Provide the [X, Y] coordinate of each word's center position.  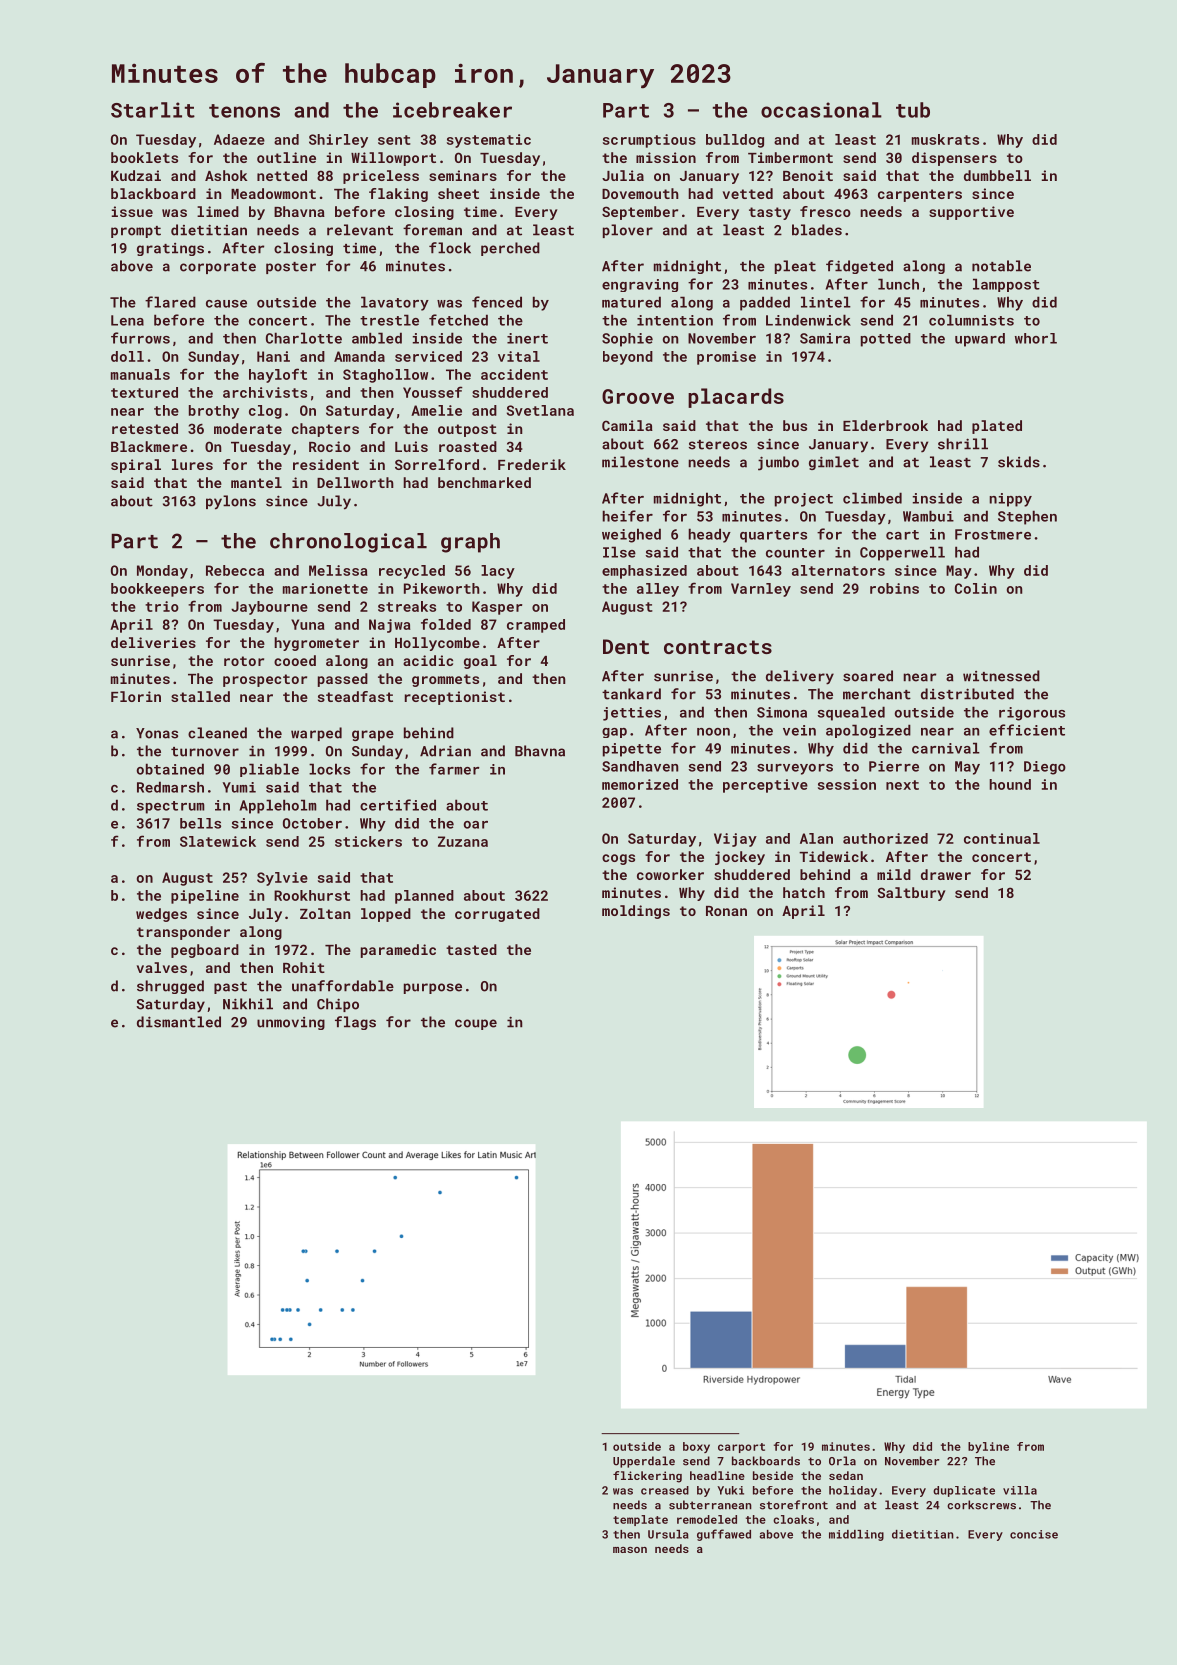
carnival [946, 748]
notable [1001, 266]
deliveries [153, 642]
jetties [632, 714]
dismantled [179, 1022]
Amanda [359, 356]
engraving [640, 285]
